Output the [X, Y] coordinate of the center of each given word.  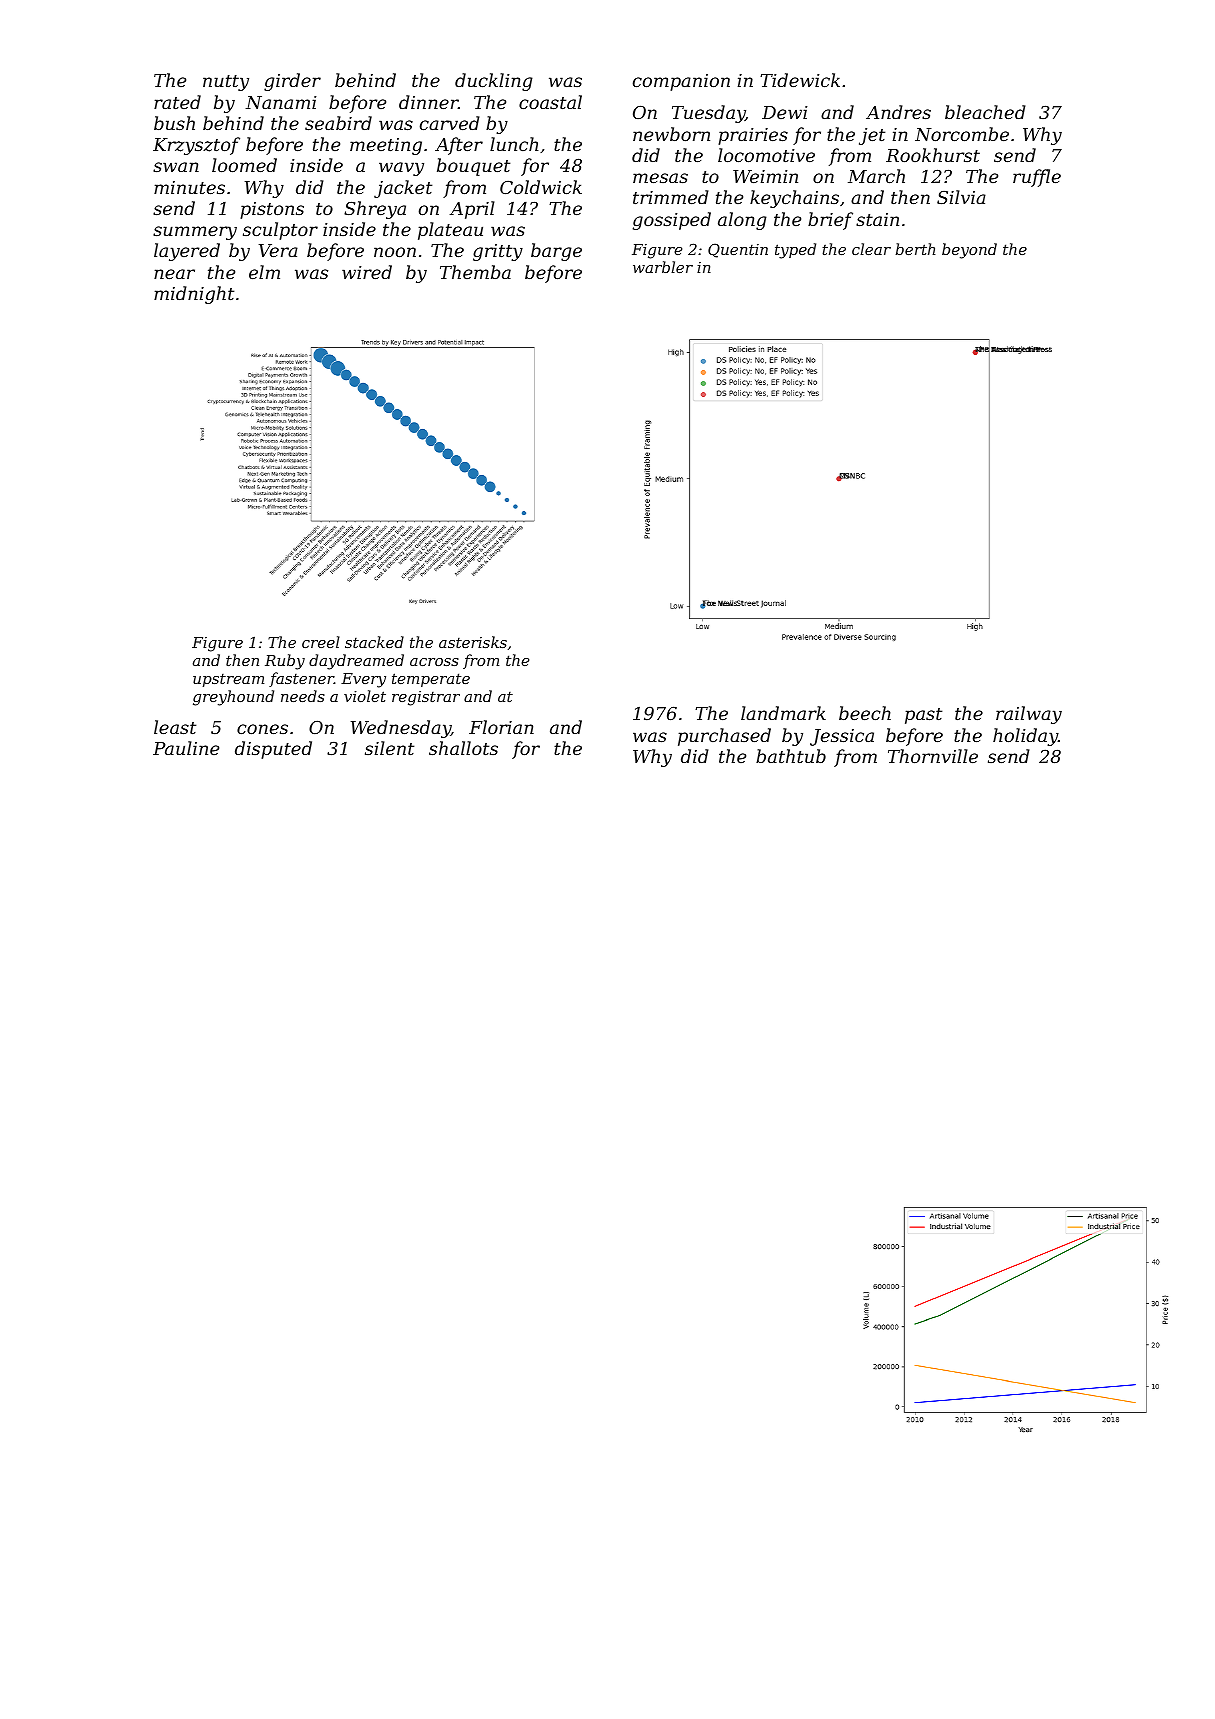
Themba [475, 272]
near [174, 274]
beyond [969, 251]
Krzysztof [196, 146]
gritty [498, 252]
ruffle [1037, 178]
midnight [194, 295]
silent [389, 748]
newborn [671, 134]
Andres [898, 112]
